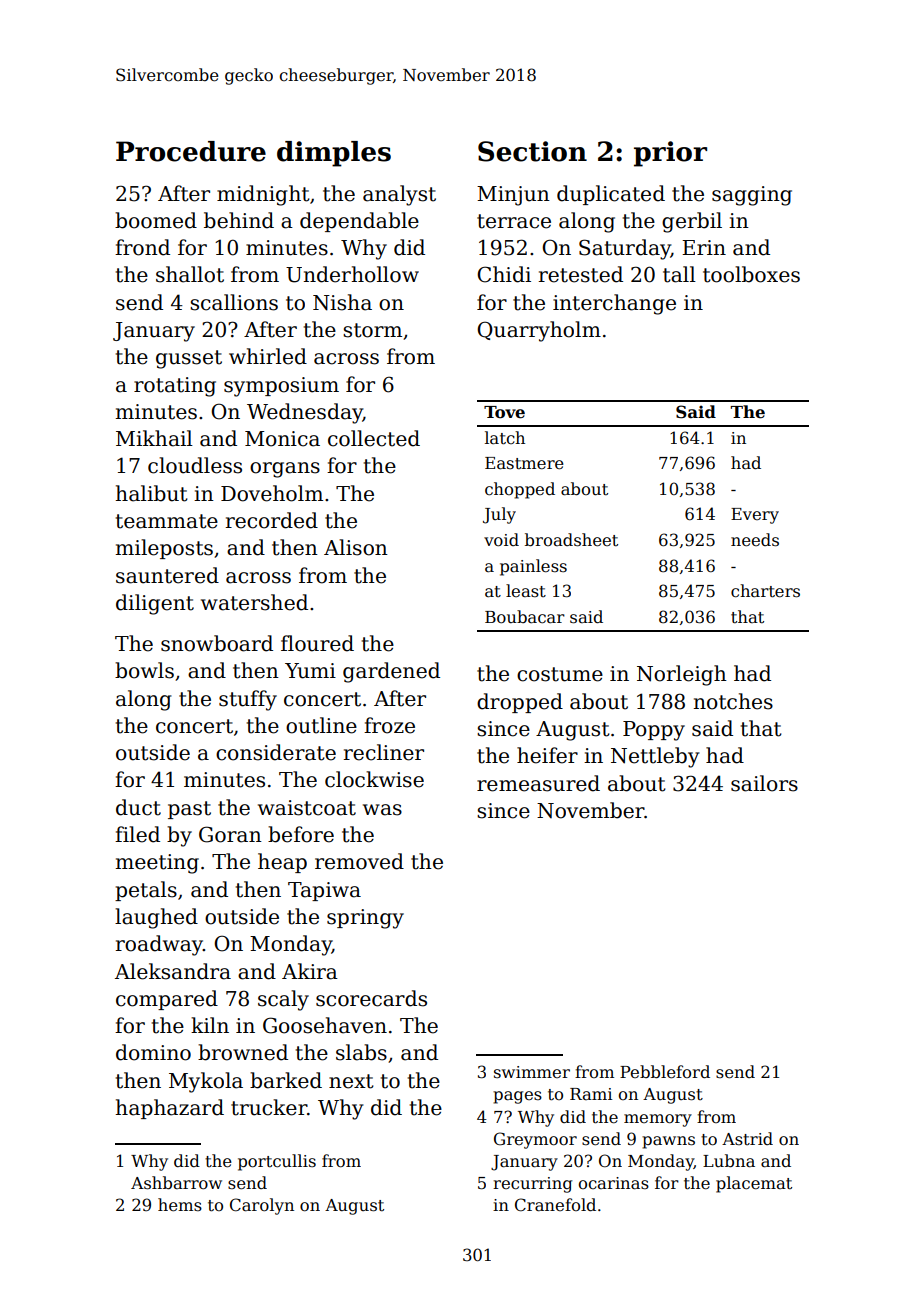 The width and height of the image is (924, 1311). Describe the element at coordinates (239, 220) in the image. I see `behind` at that location.
